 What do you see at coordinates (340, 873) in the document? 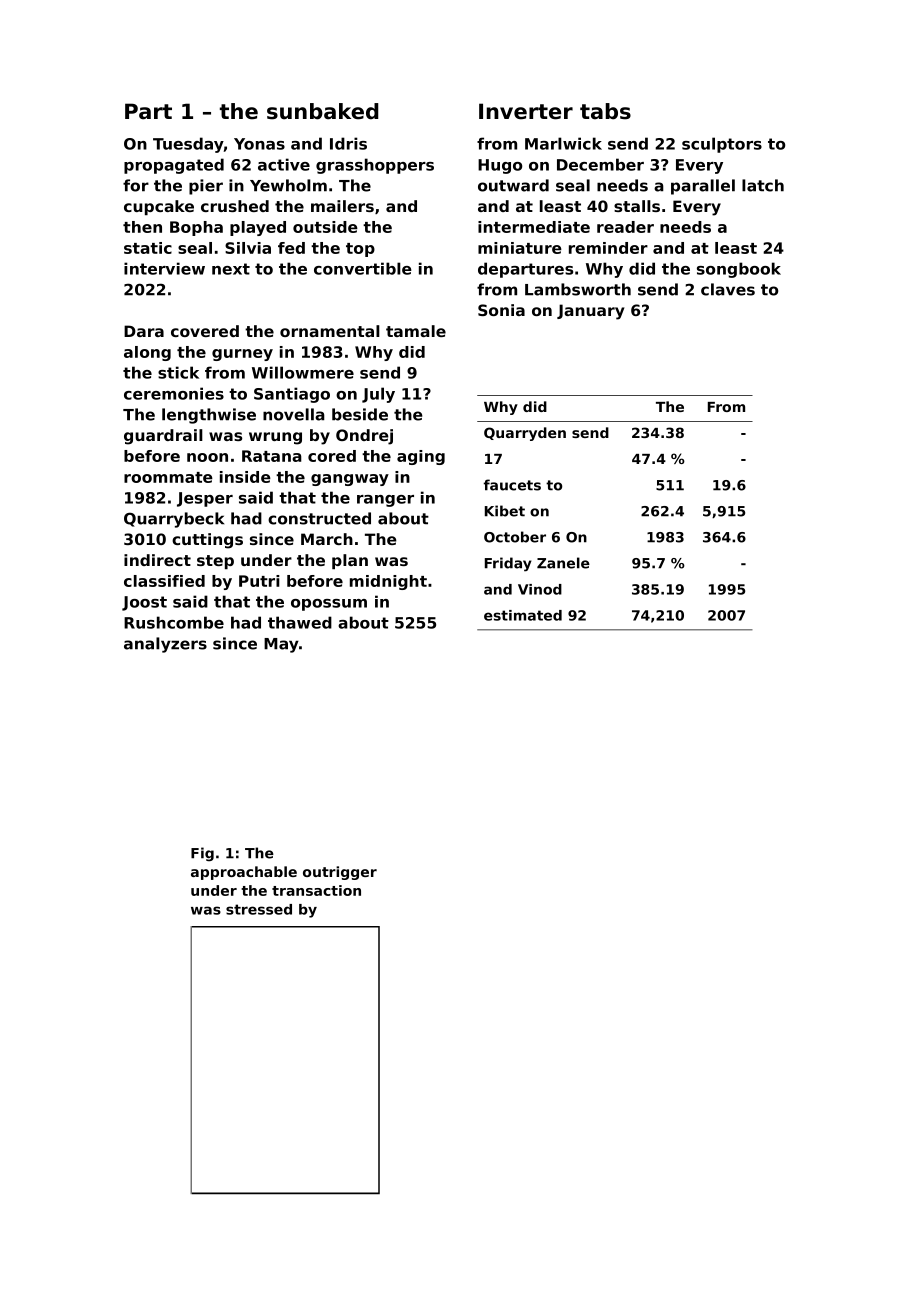
I see `outrigger` at bounding box center [340, 873].
